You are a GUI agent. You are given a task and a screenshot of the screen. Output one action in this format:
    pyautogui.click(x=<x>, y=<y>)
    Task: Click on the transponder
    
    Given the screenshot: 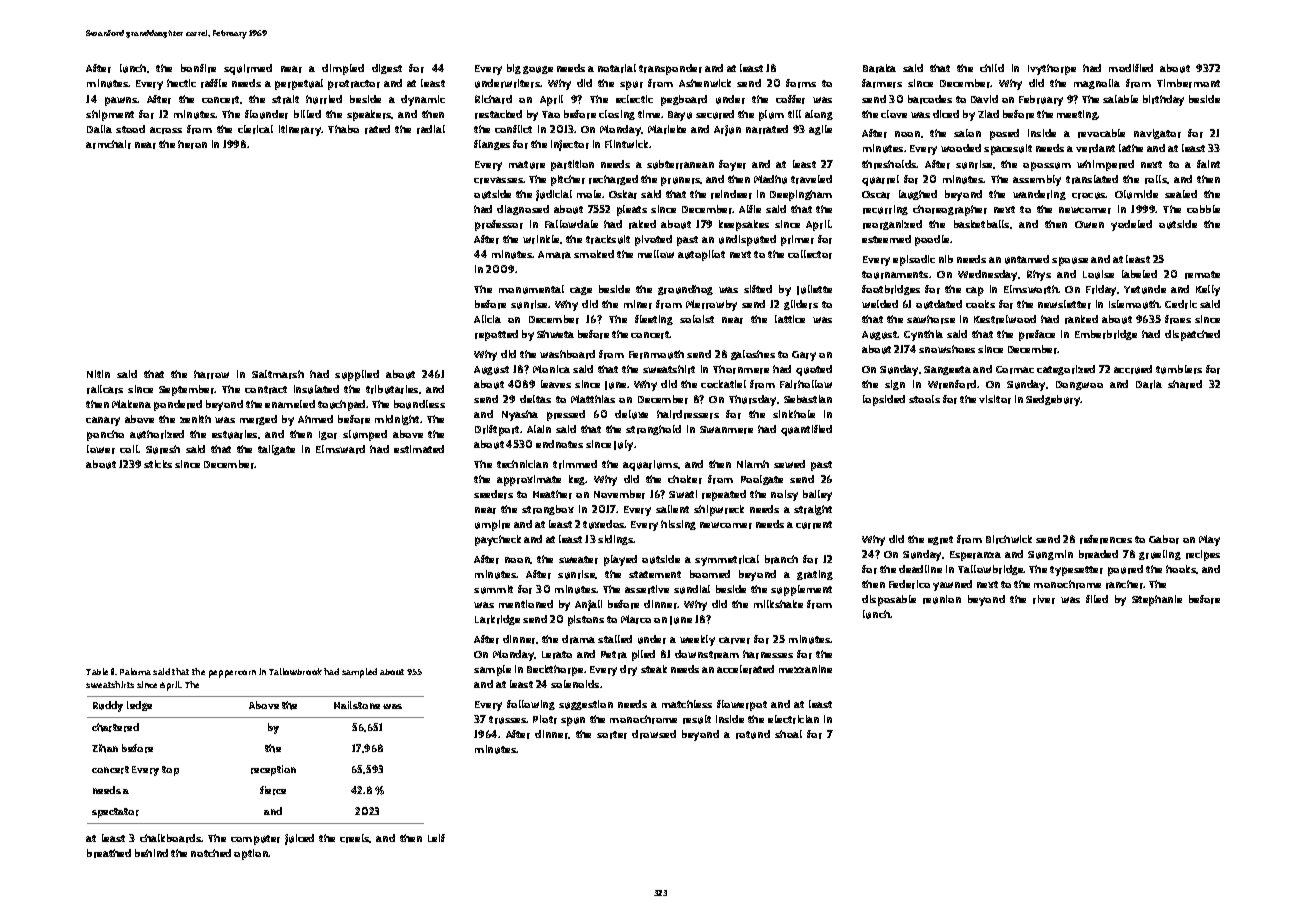 What is the action you would take?
    pyautogui.click(x=670, y=69)
